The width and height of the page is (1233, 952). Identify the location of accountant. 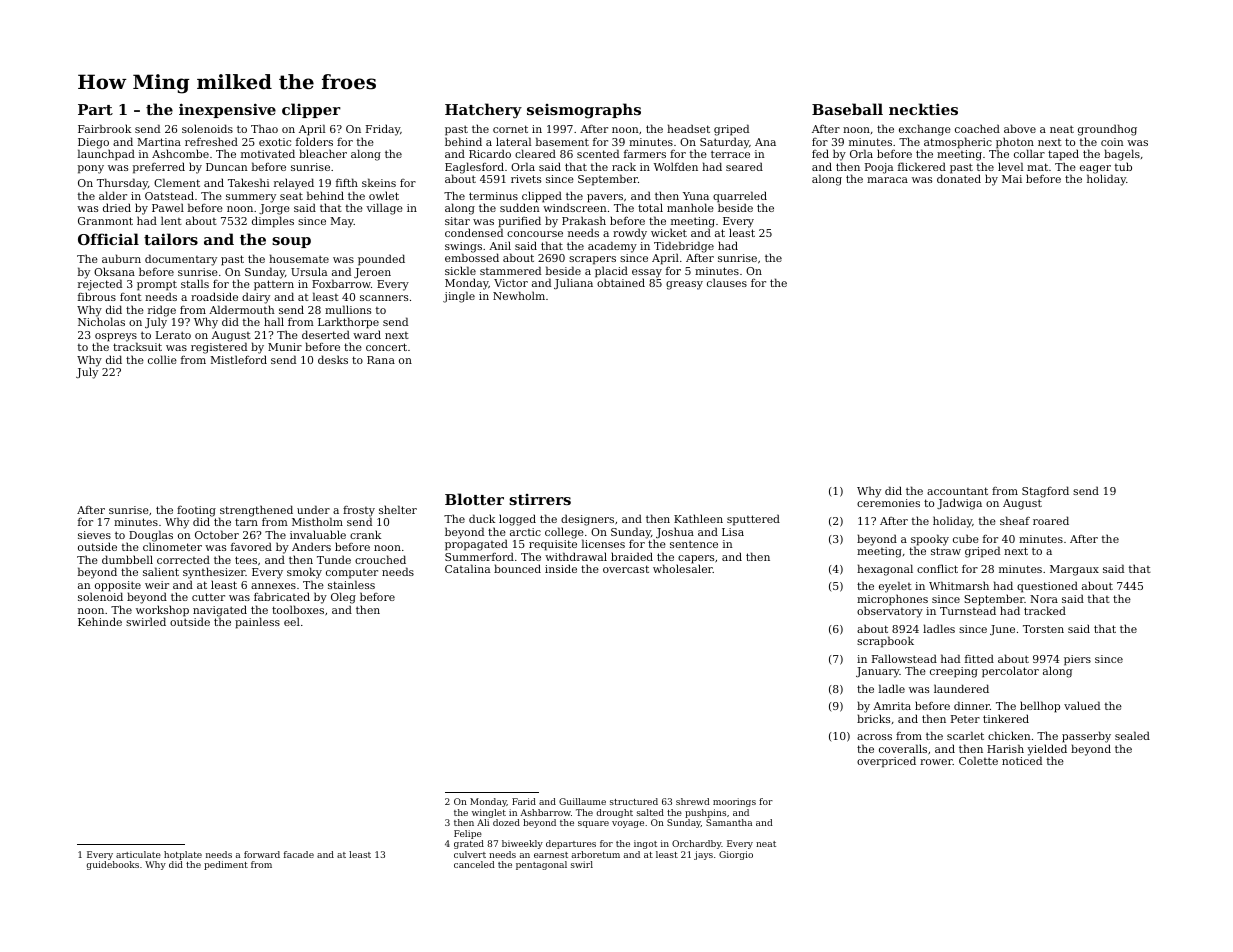
(957, 491).
